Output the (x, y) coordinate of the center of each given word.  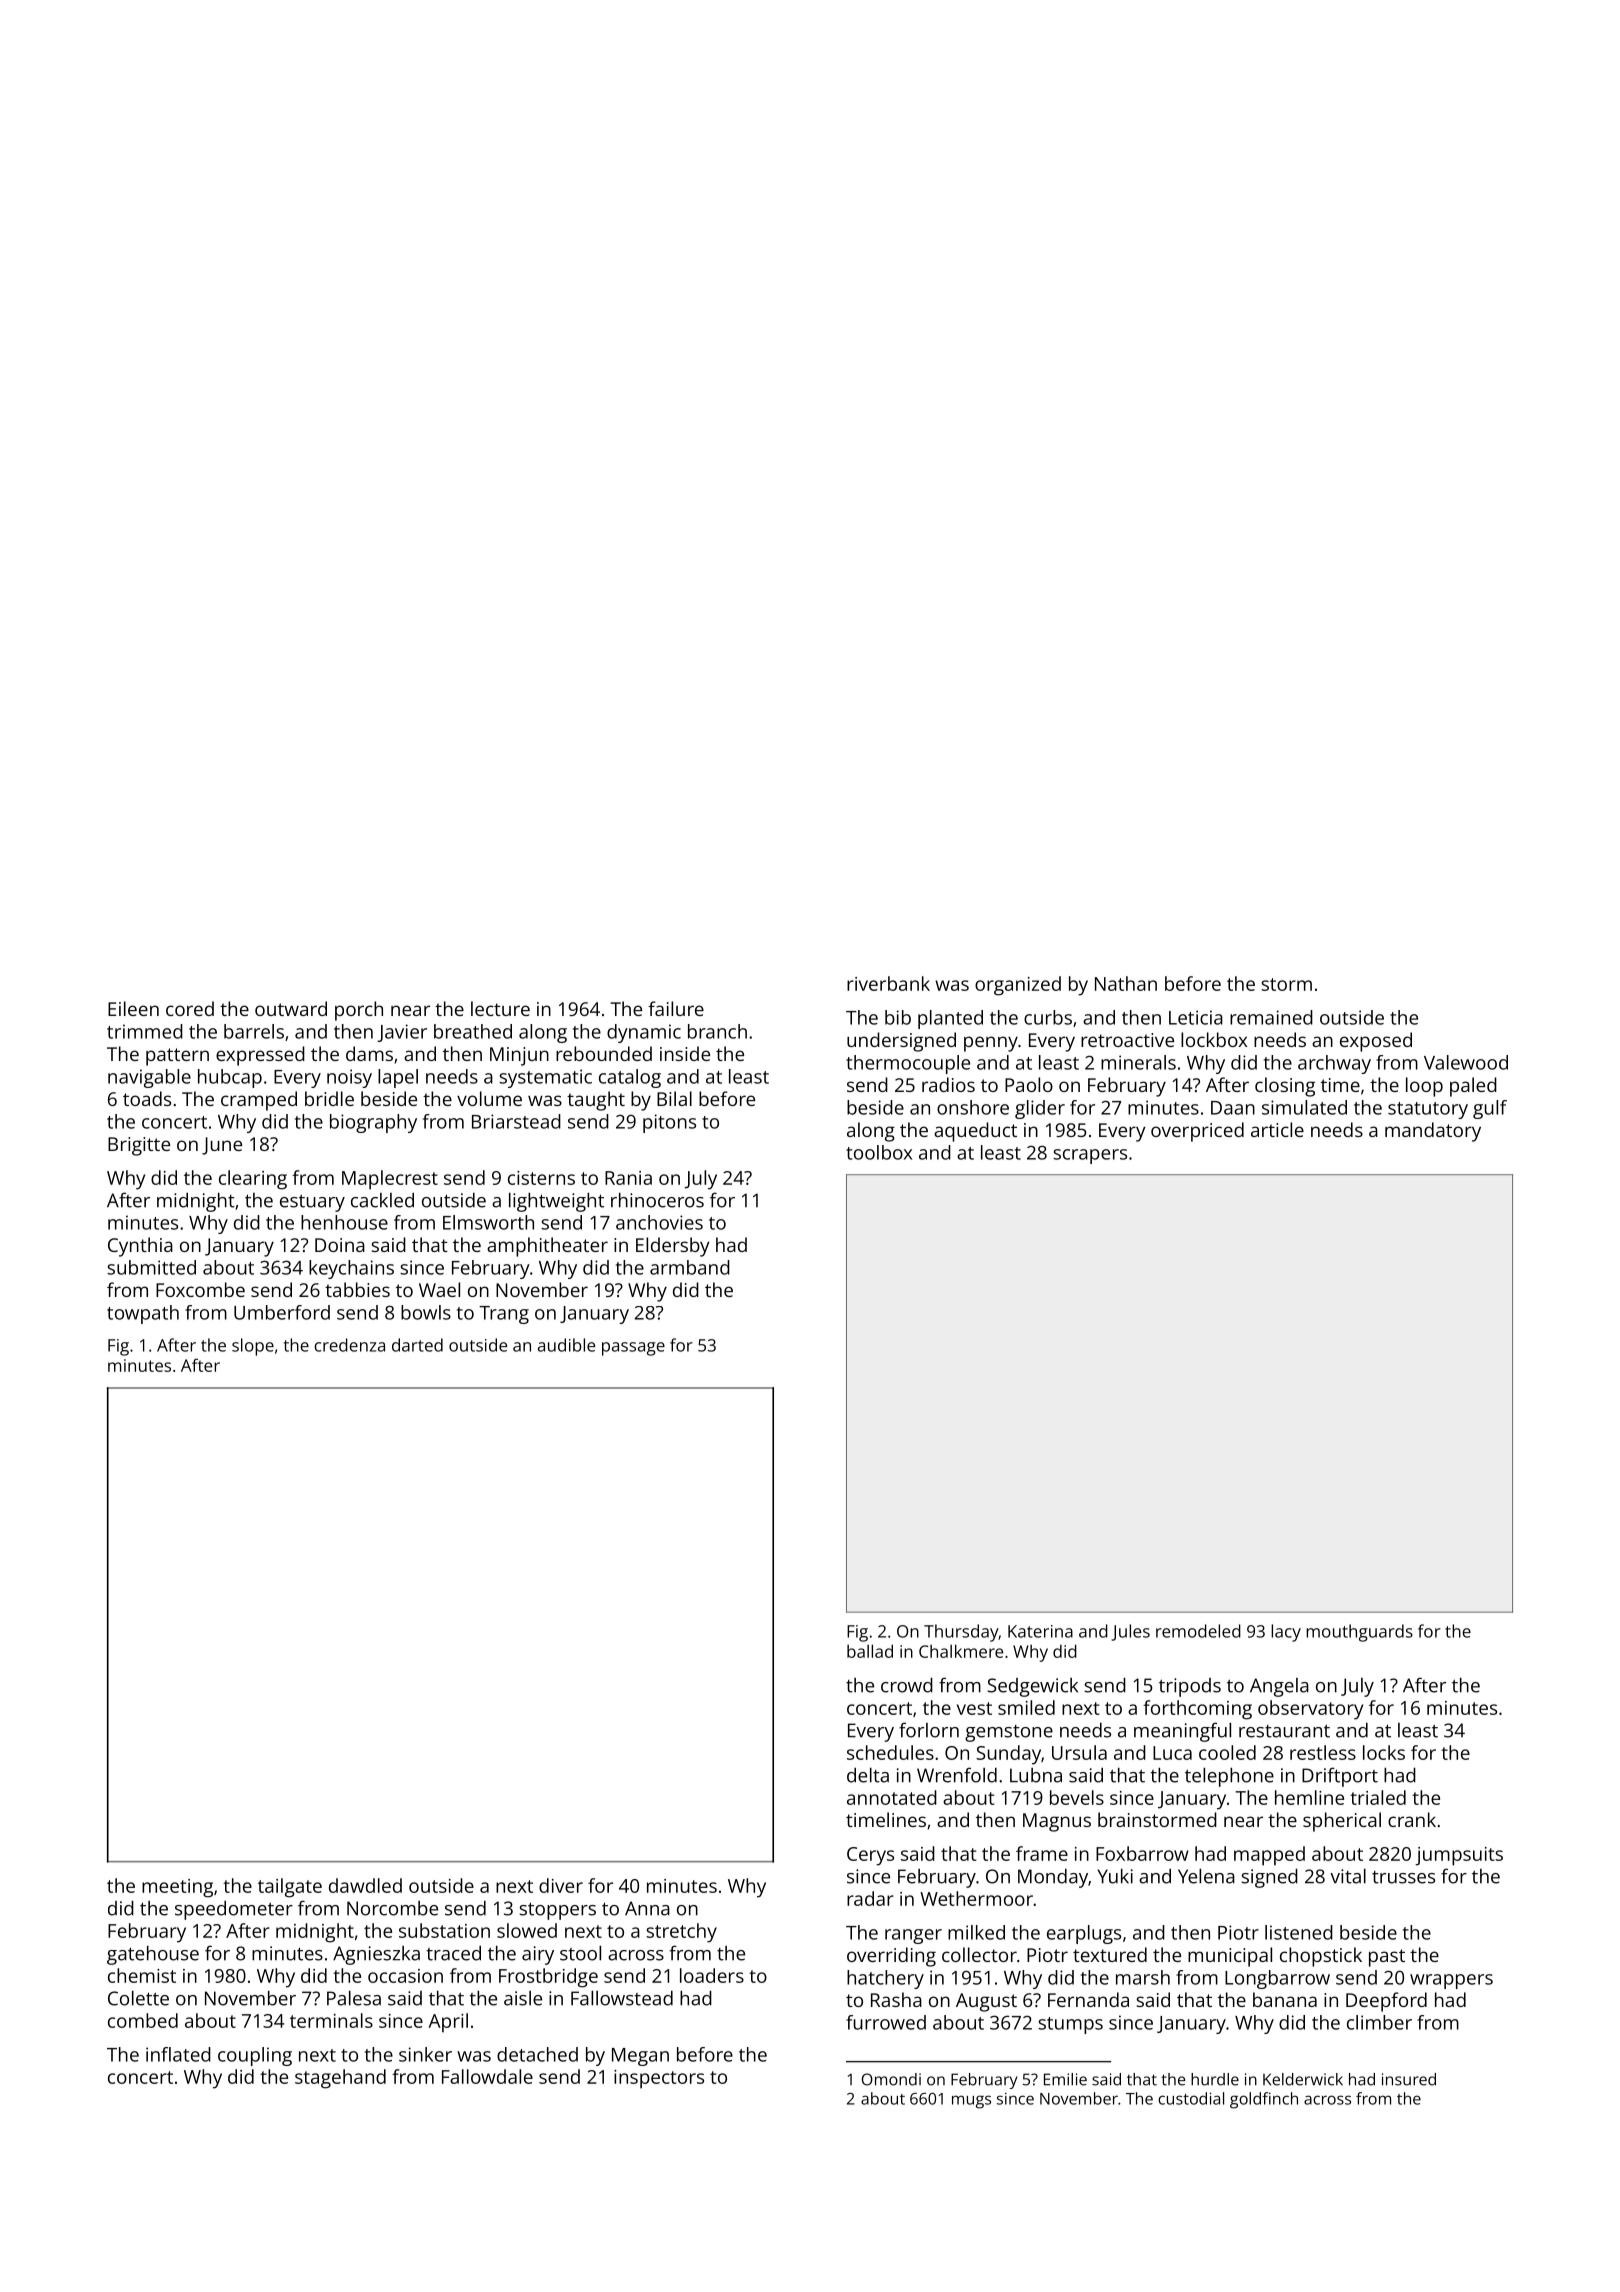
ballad (870, 1651)
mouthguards (1359, 1633)
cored (190, 1008)
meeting (177, 1888)
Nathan (1126, 983)
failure (676, 1008)
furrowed (886, 2022)
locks (1384, 1752)
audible (566, 1345)
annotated (892, 1797)
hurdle (1215, 2079)
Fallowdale (487, 2076)
